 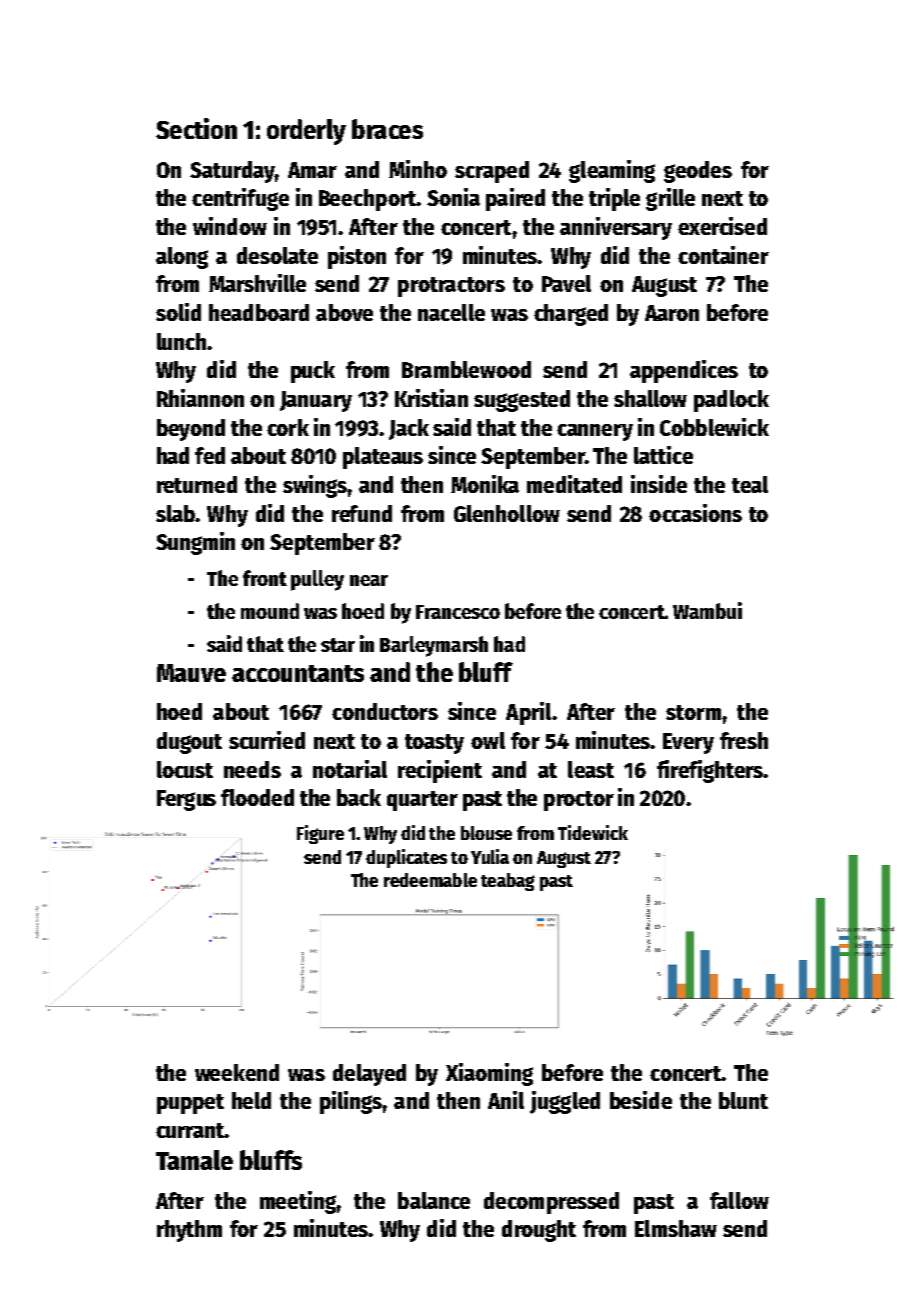 I want to click on weekend, so click(x=237, y=1072).
